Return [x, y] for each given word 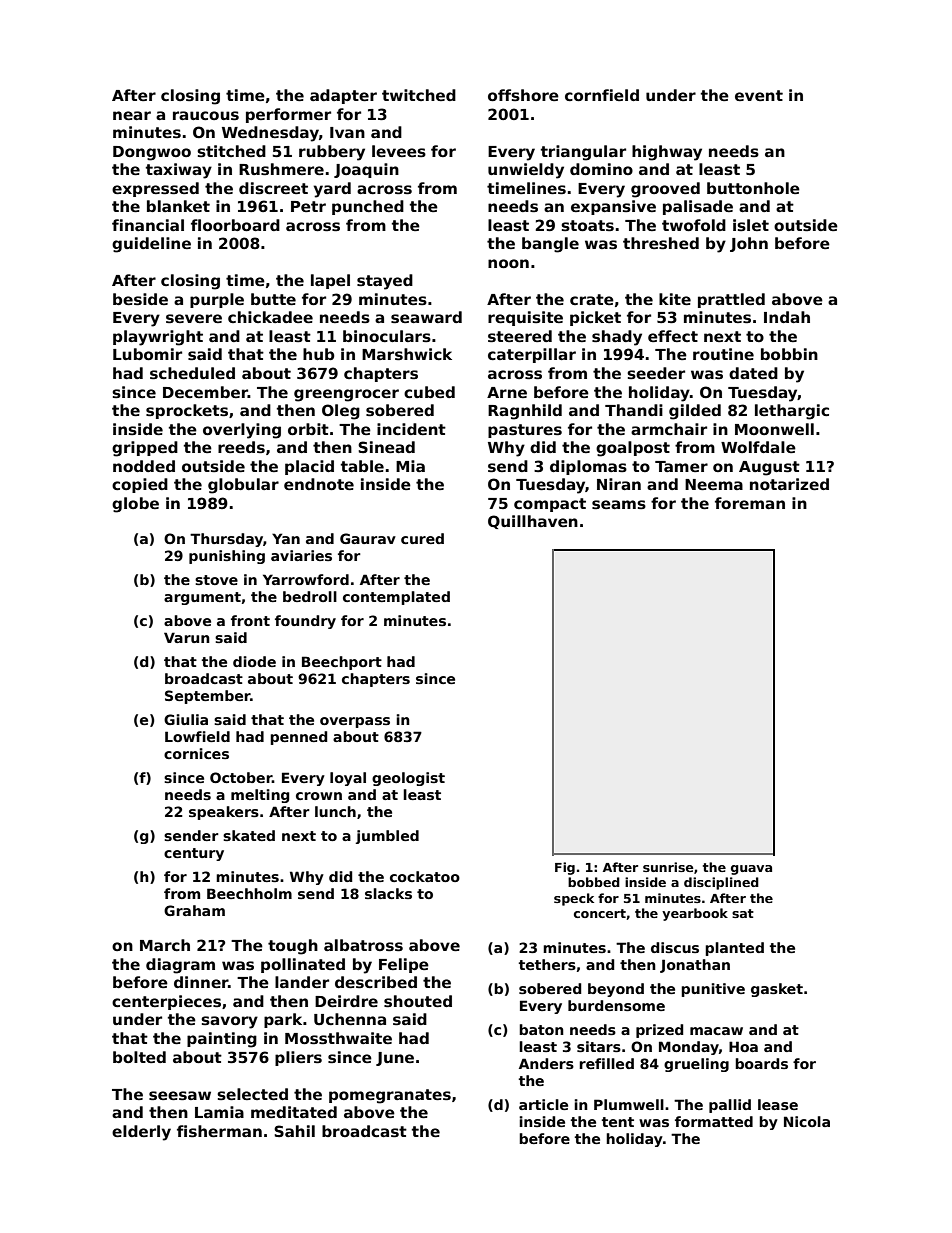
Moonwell [774, 429]
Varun [187, 637]
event [759, 95]
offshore [523, 95]
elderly [141, 1133]
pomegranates [390, 1096]
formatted [714, 1121]
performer [288, 115]
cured [422, 538]
